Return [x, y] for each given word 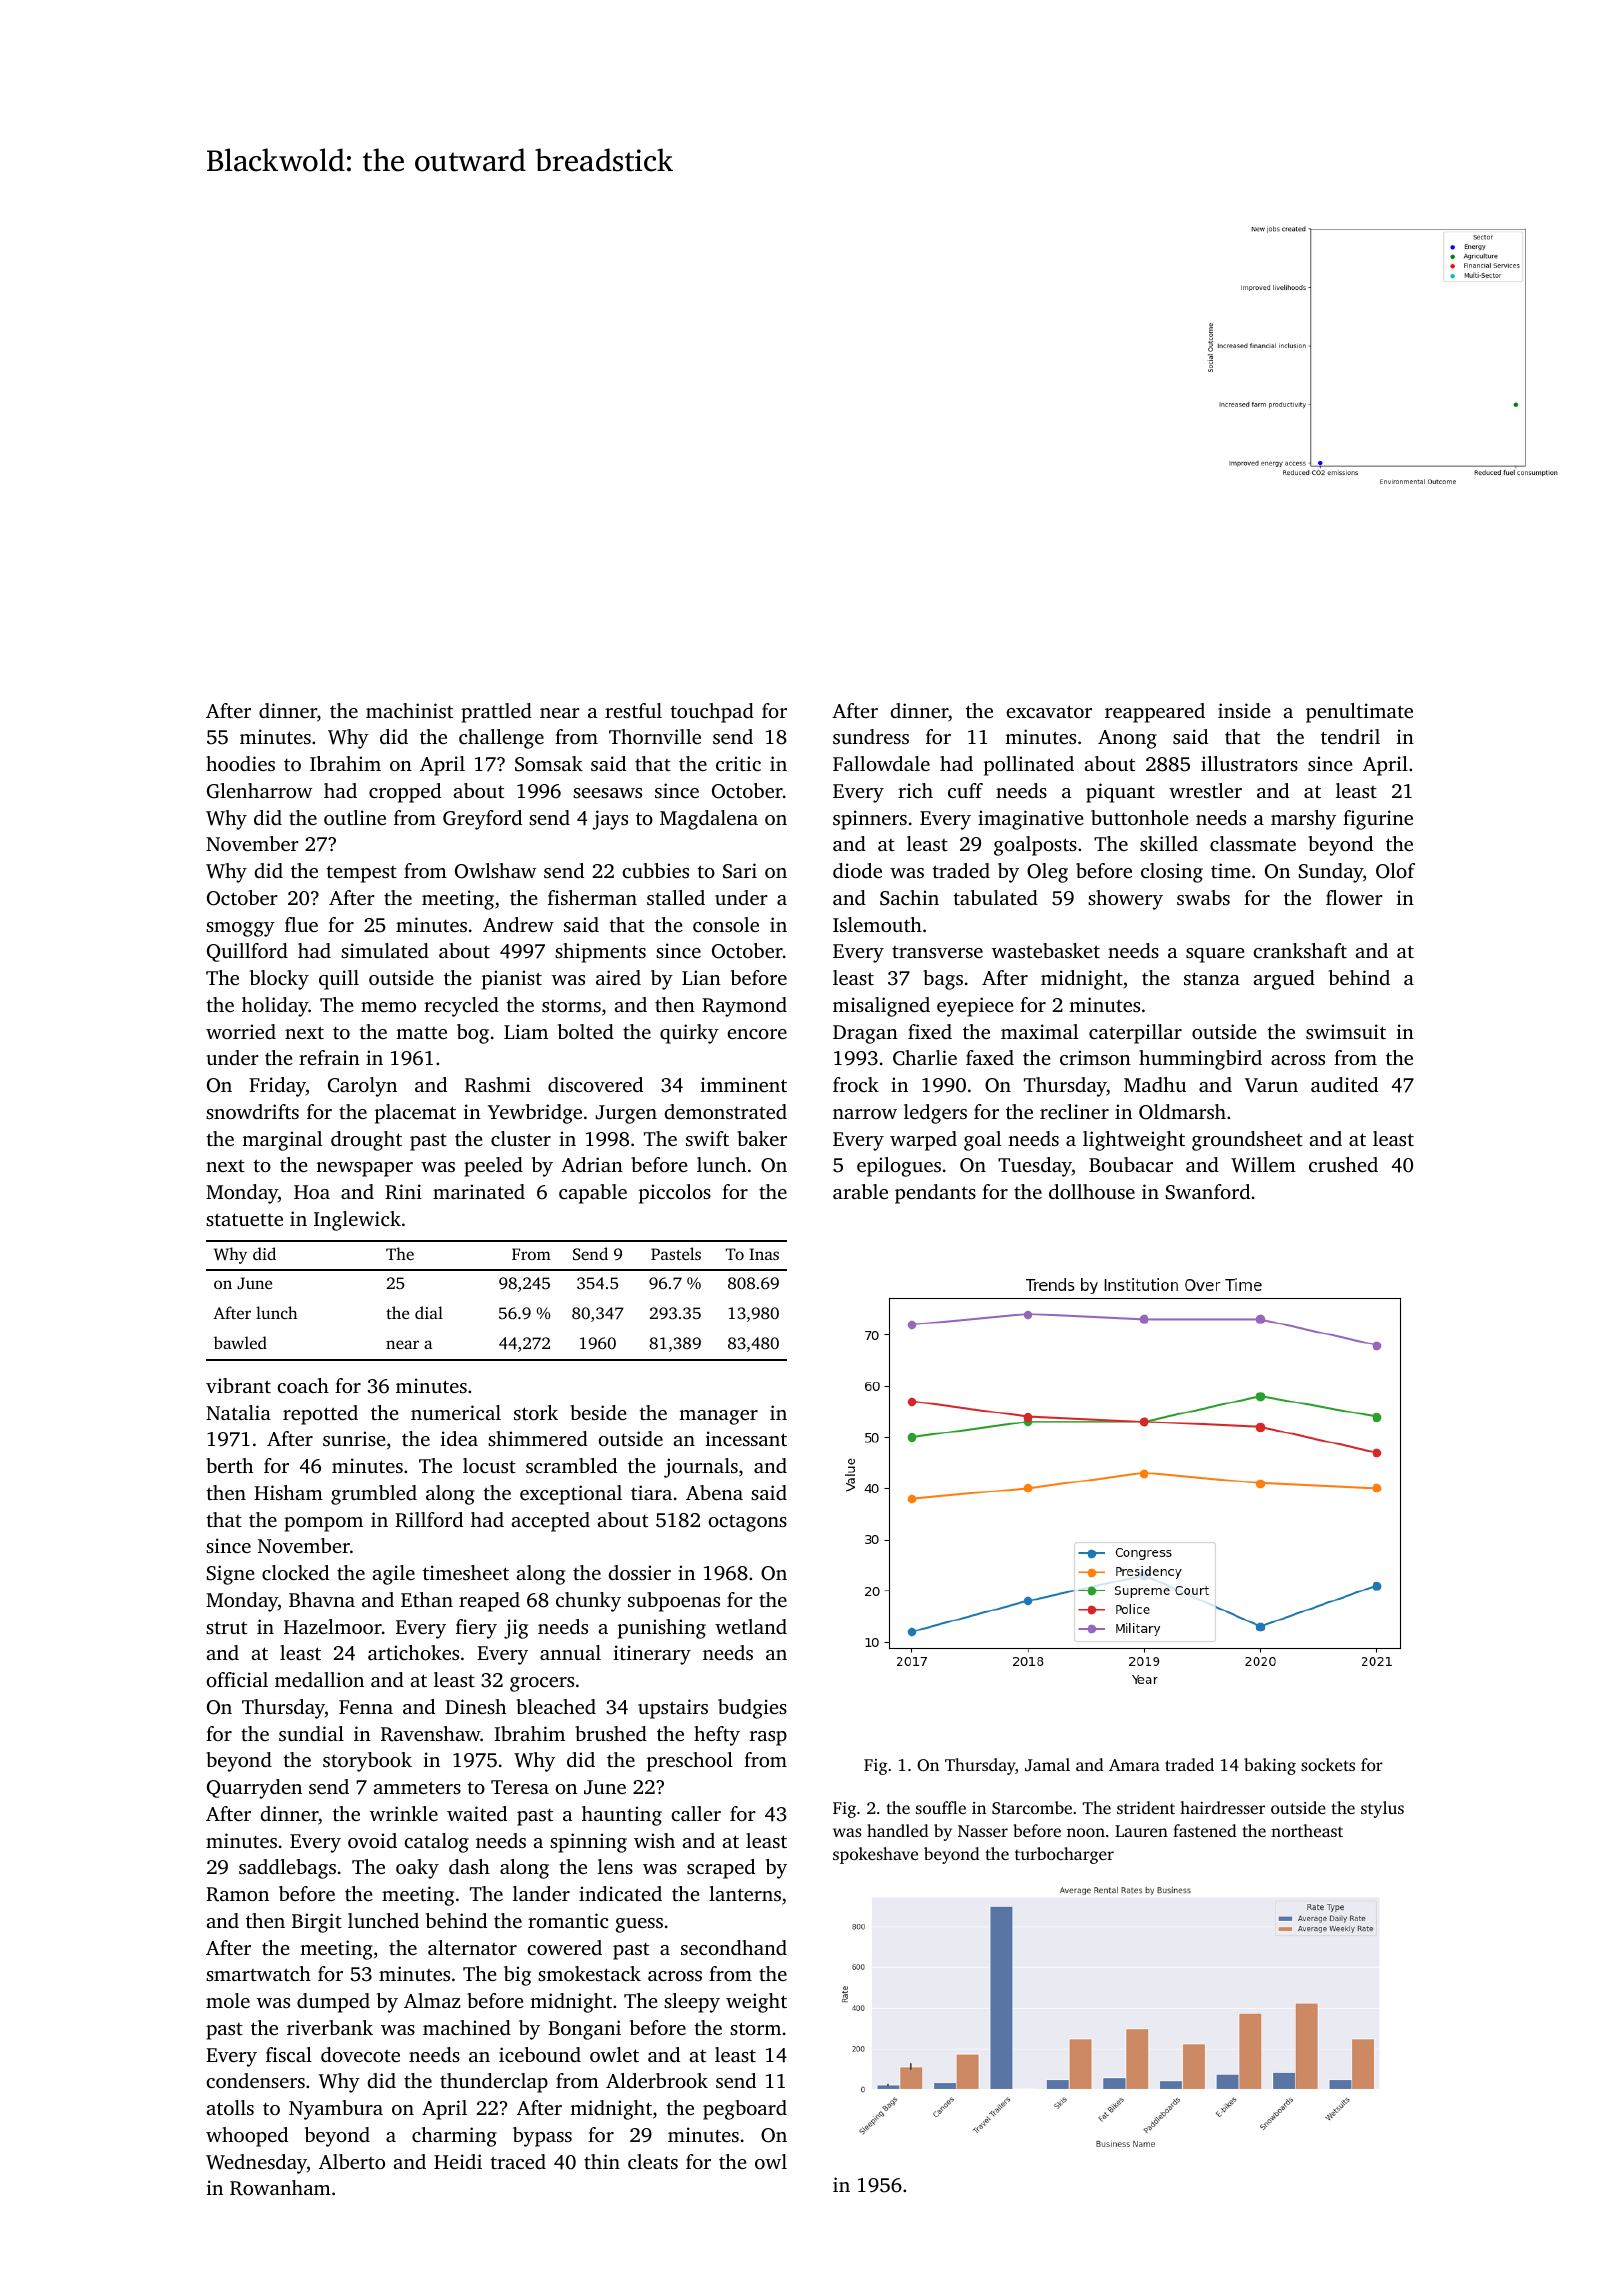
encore [757, 1034]
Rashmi [498, 1085]
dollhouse [1092, 1191]
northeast [1307, 1830]
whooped [247, 2137]
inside [1244, 710]
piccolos [675, 1194]
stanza [1212, 978]
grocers [542, 1684]
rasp [768, 1738]
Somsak [549, 764]
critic [738, 763]
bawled [240, 1342]
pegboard [745, 2110]
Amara [1134, 1765]
